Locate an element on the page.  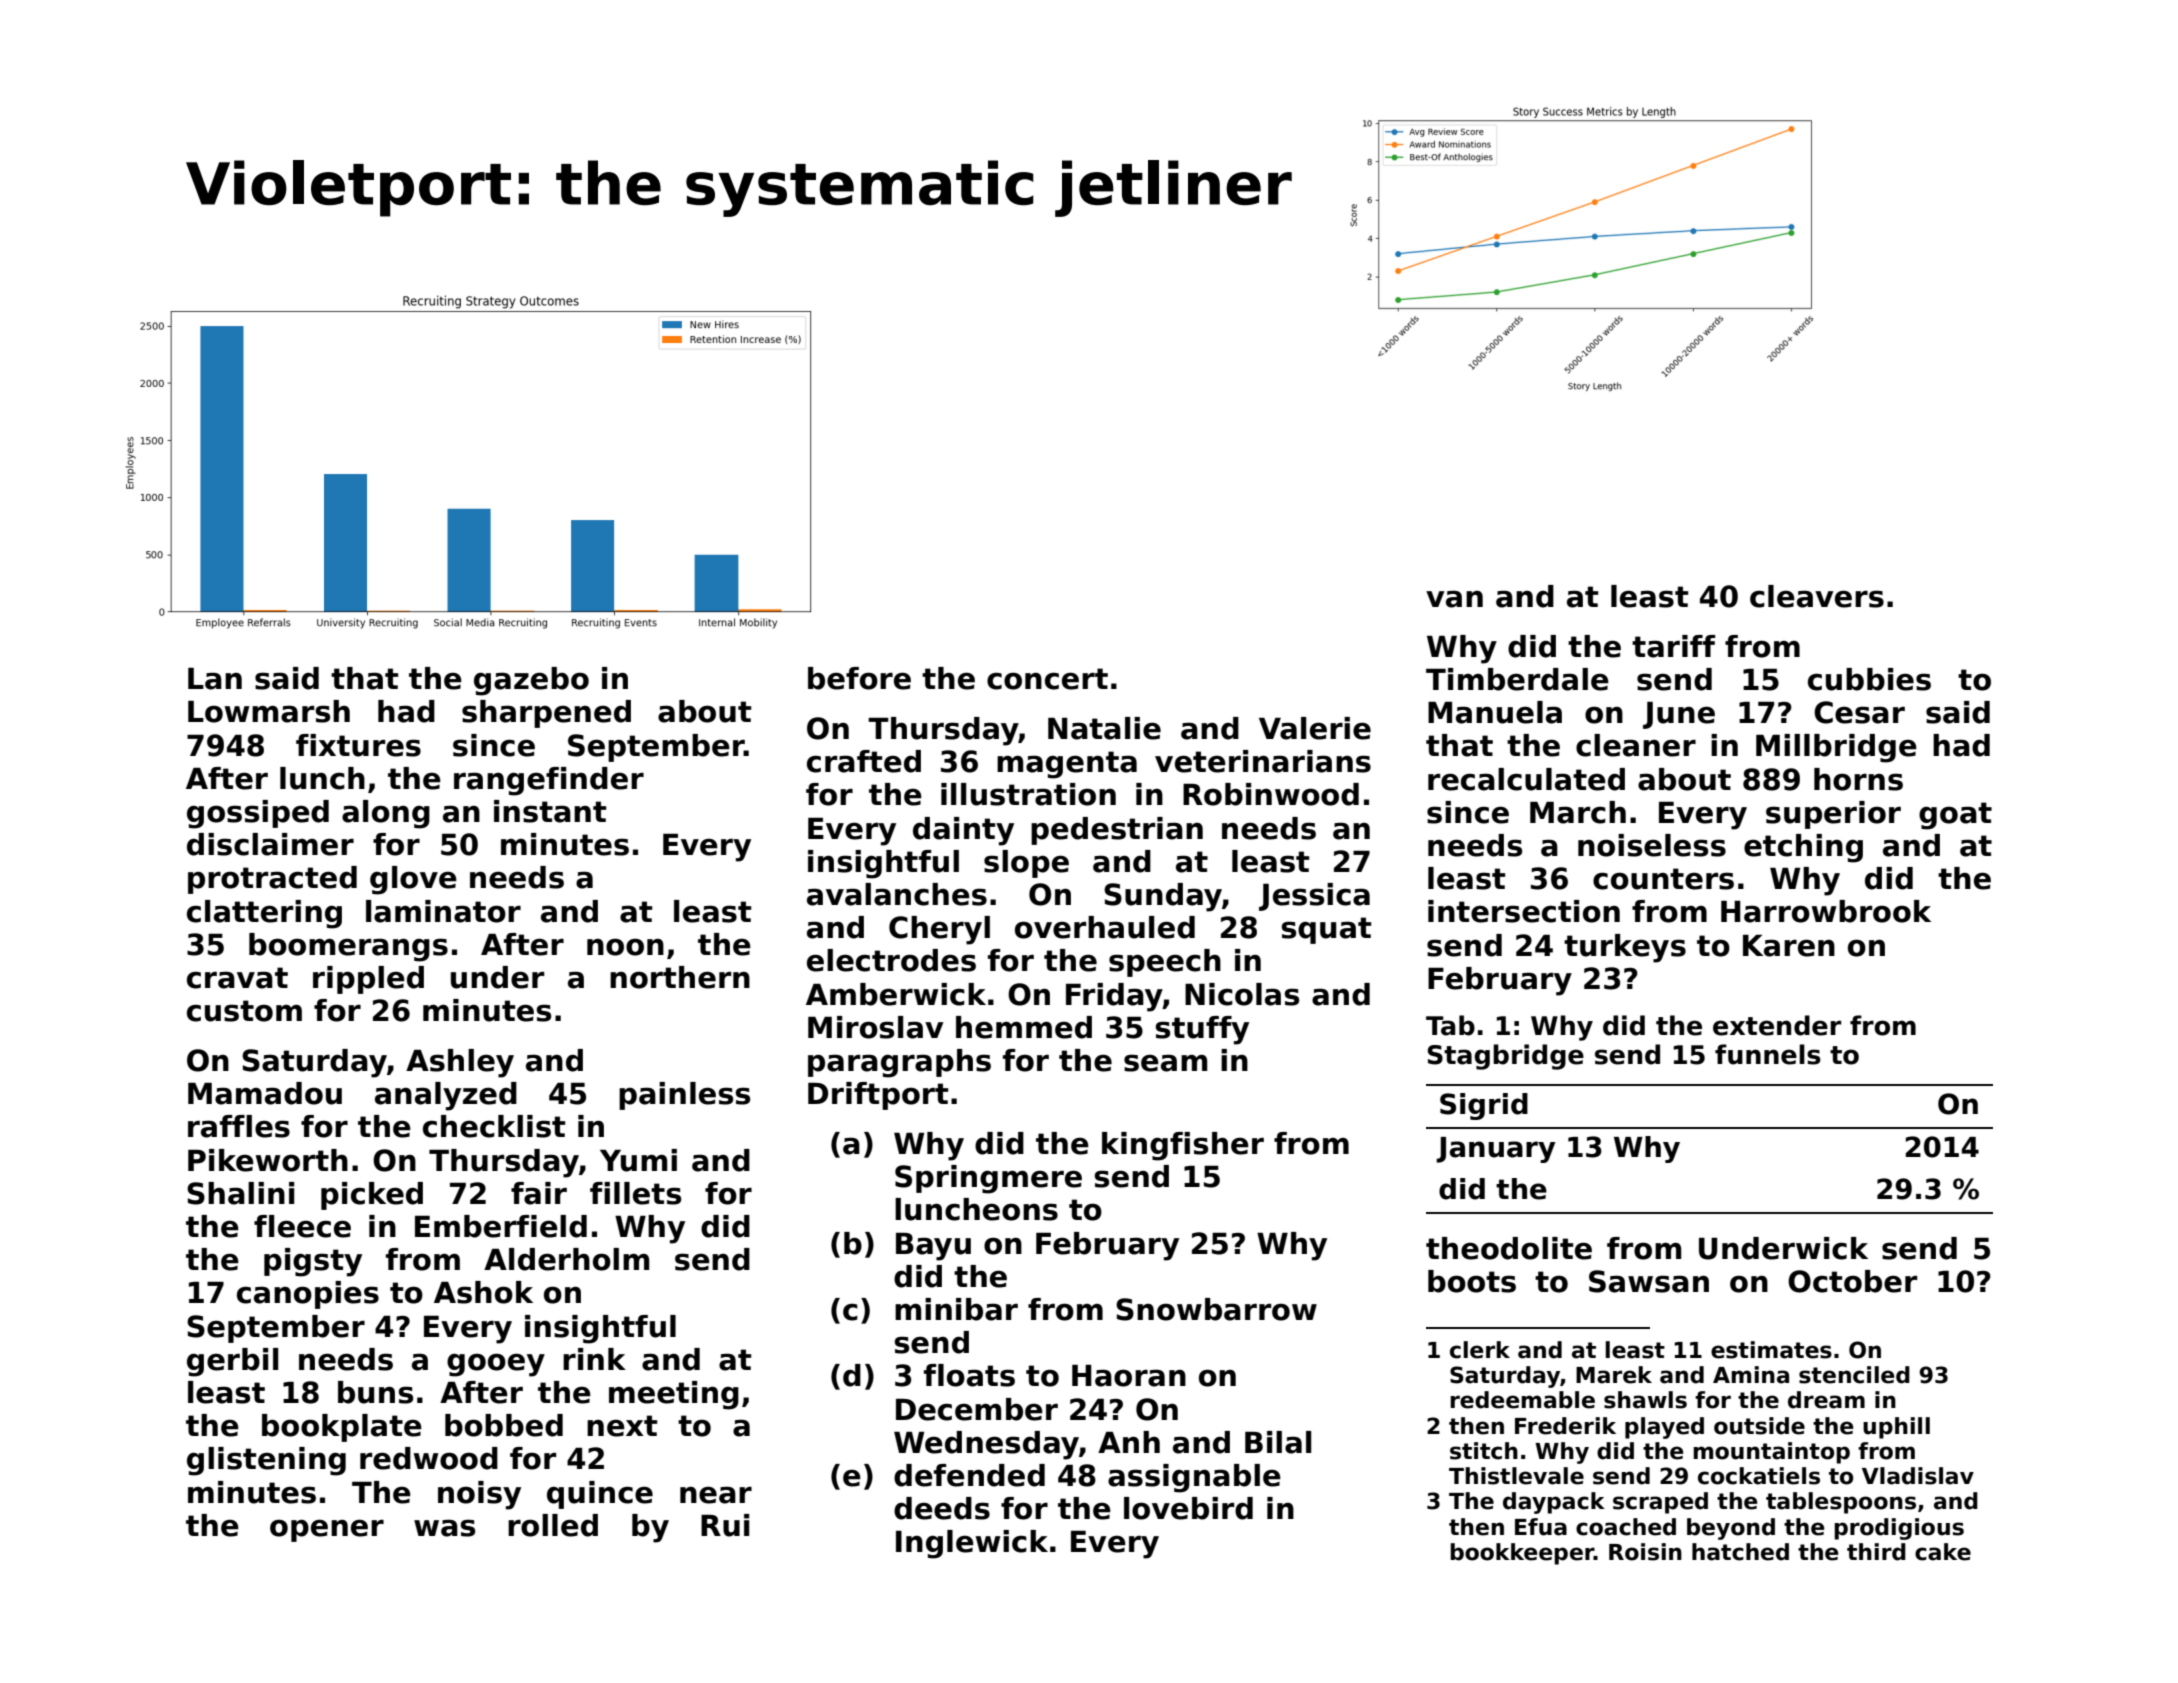
gazebo is located at coordinates (531, 681).
